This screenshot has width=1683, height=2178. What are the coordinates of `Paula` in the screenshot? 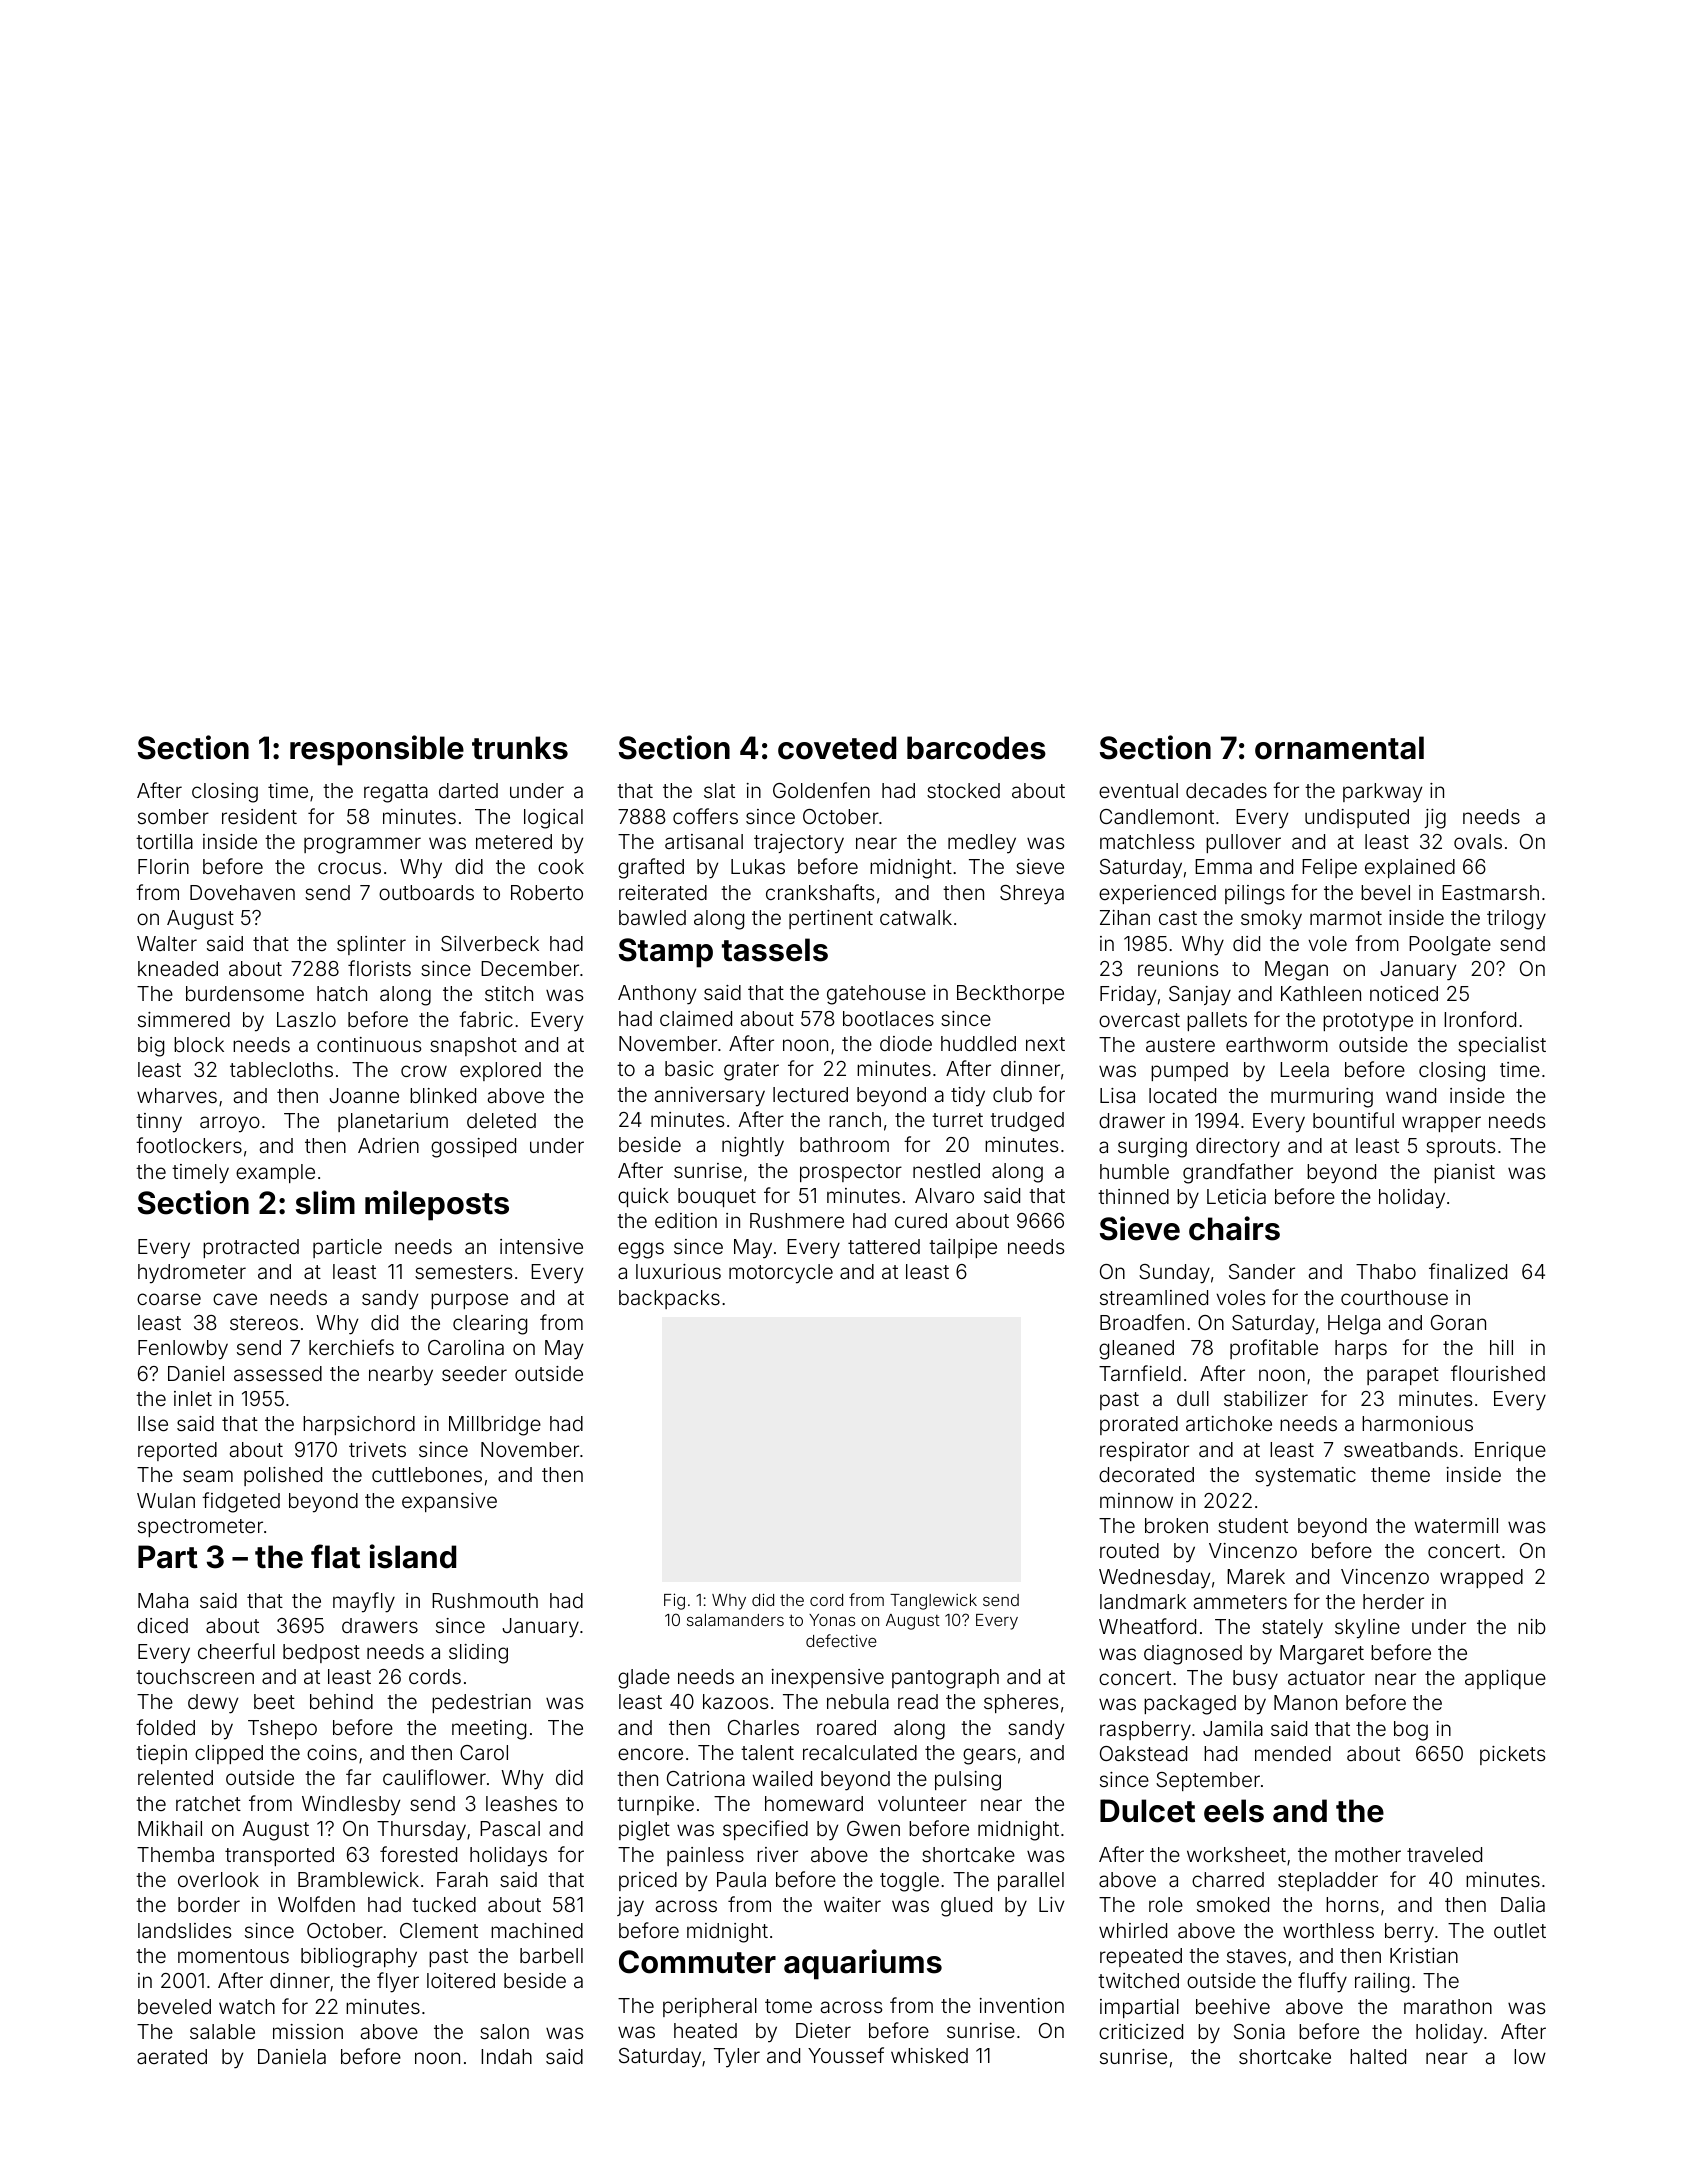 It's located at (741, 1879).
